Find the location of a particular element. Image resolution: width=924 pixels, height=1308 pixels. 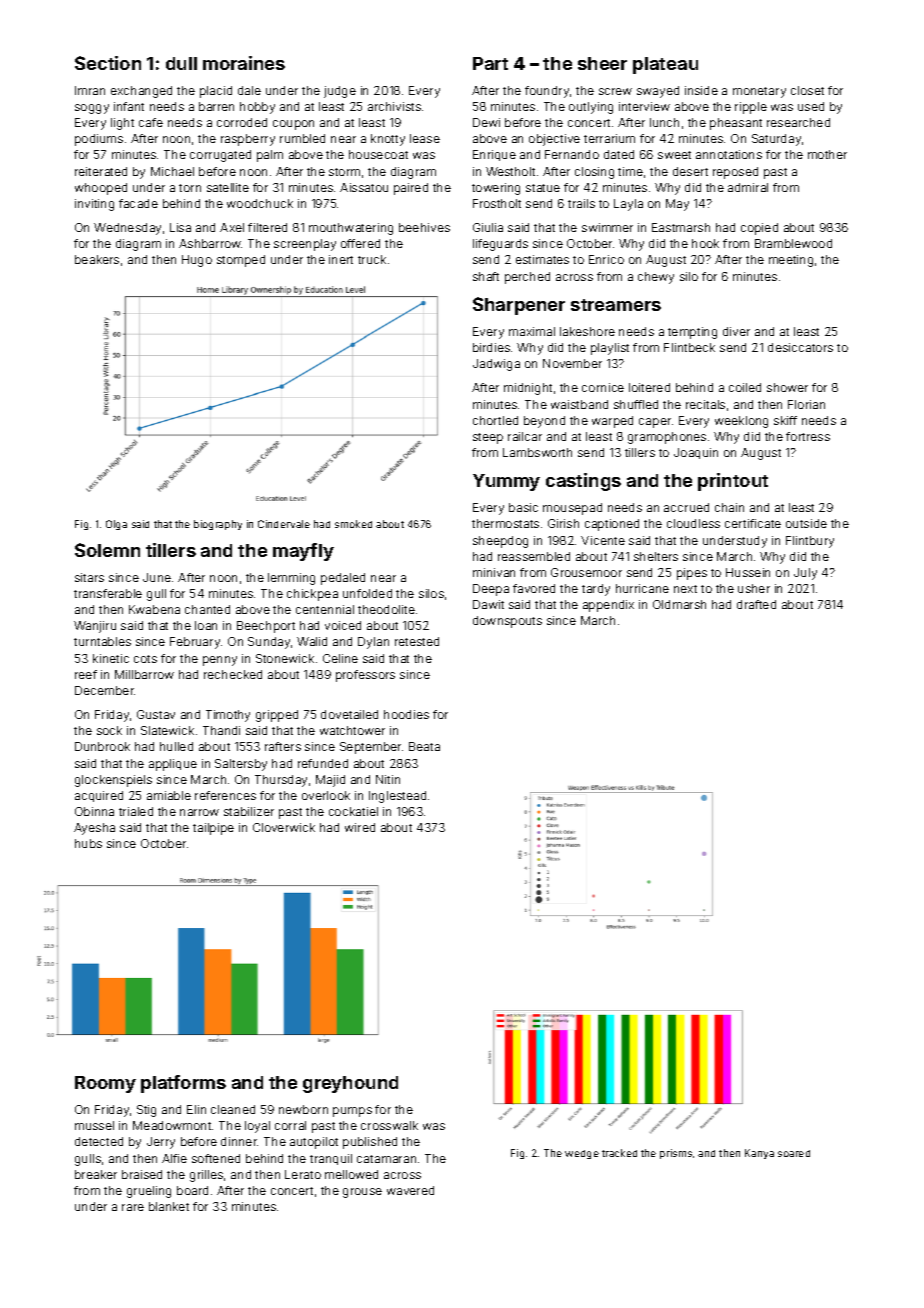

downspouts is located at coordinates (507, 622).
